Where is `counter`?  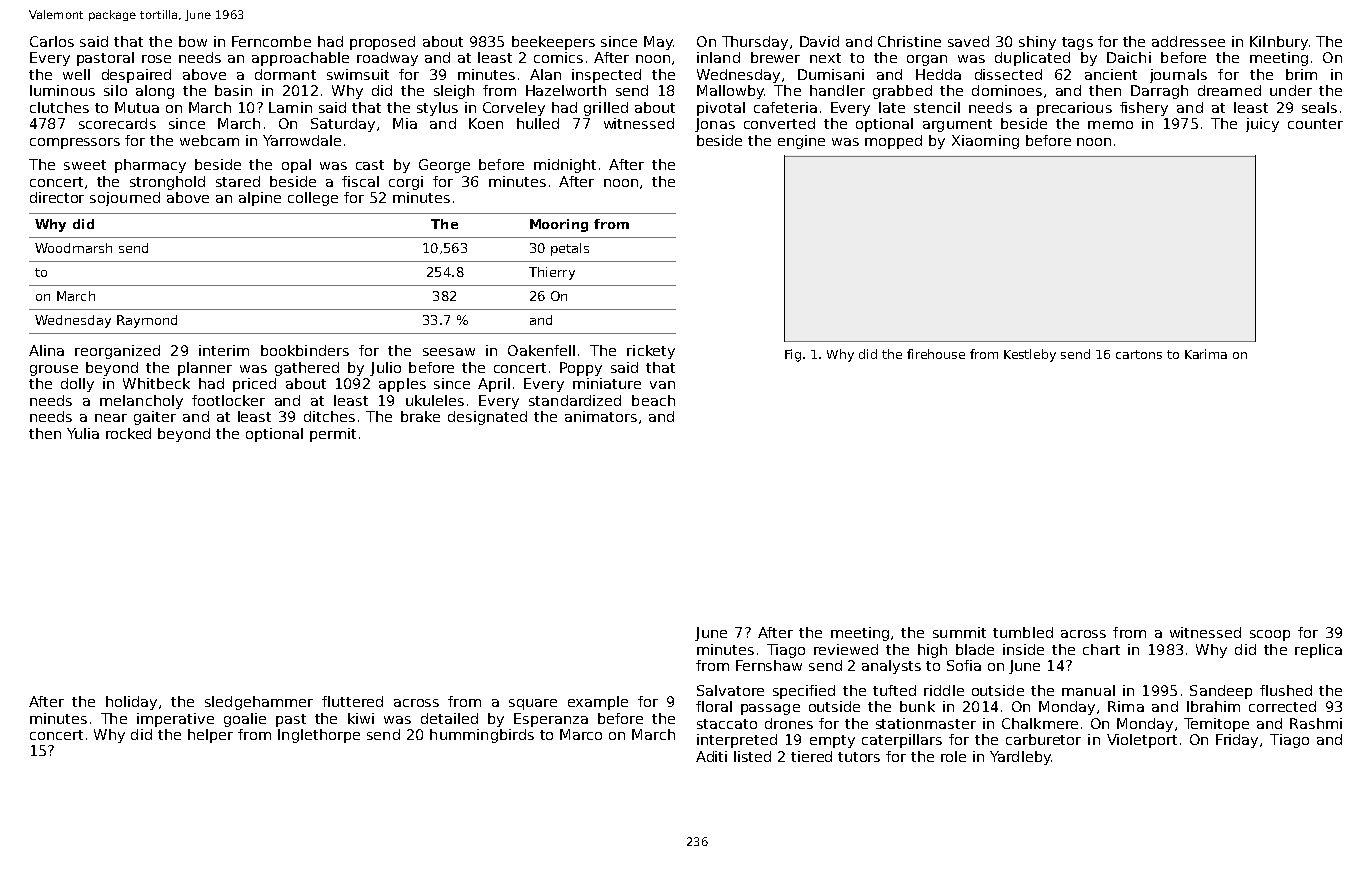
counter is located at coordinates (1315, 124).
